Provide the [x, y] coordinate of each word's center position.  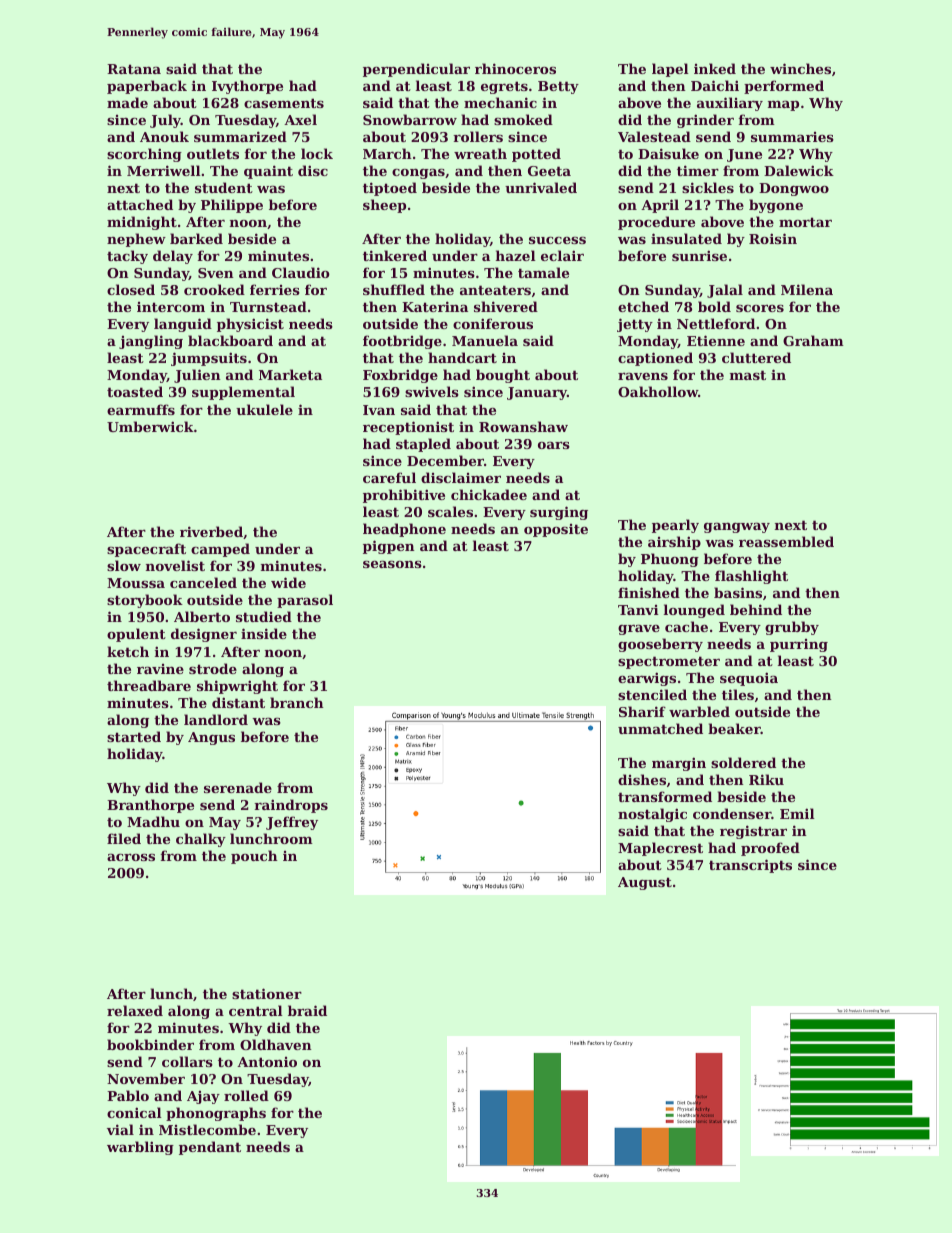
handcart [462, 357]
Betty [558, 87]
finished [649, 592]
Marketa [290, 374]
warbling [140, 1148]
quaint [268, 172]
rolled [246, 1095]
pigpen [389, 547]
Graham [813, 340]
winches [800, 68]
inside [264, 633]
